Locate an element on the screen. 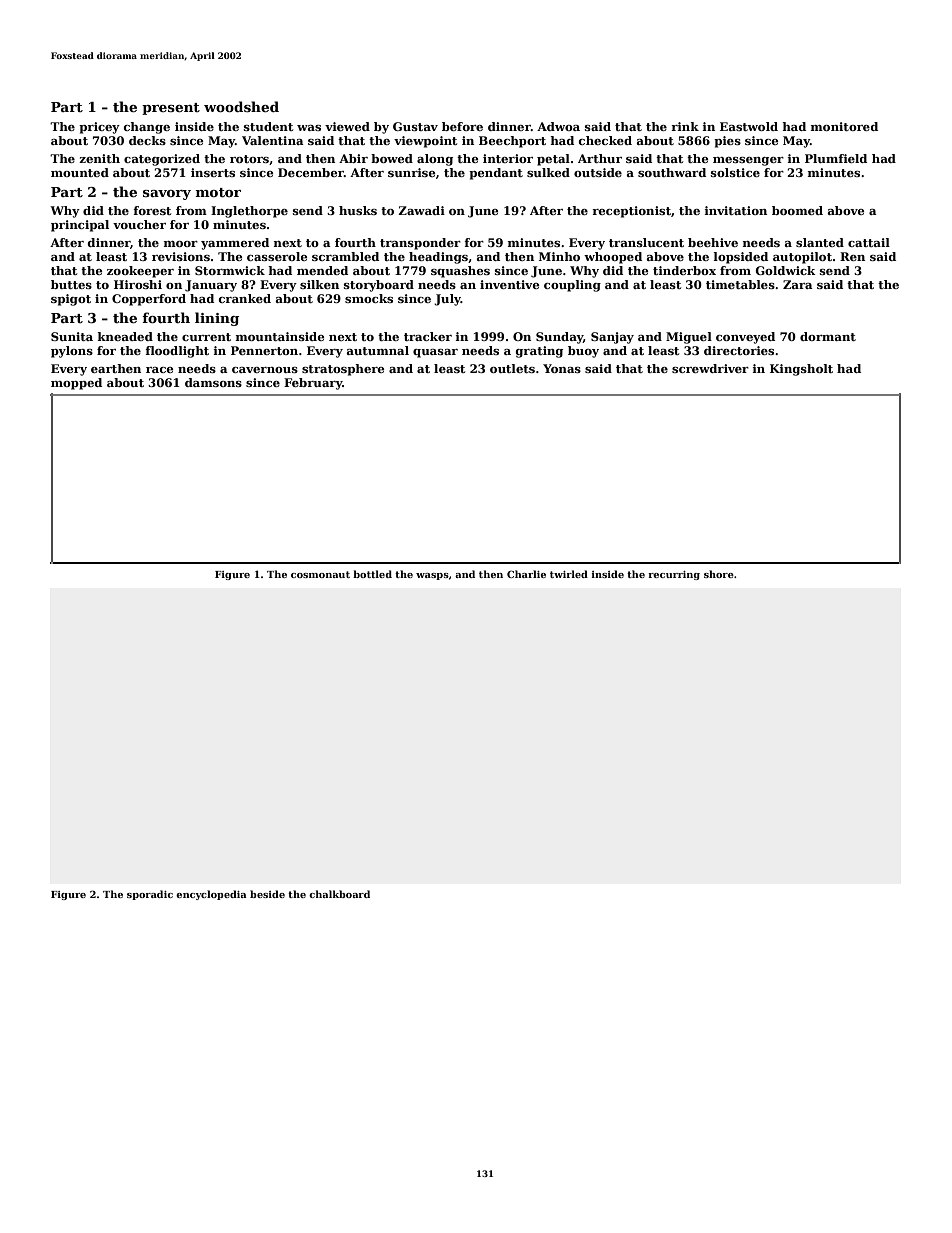  twirled is located at coordinates (569, 574).
